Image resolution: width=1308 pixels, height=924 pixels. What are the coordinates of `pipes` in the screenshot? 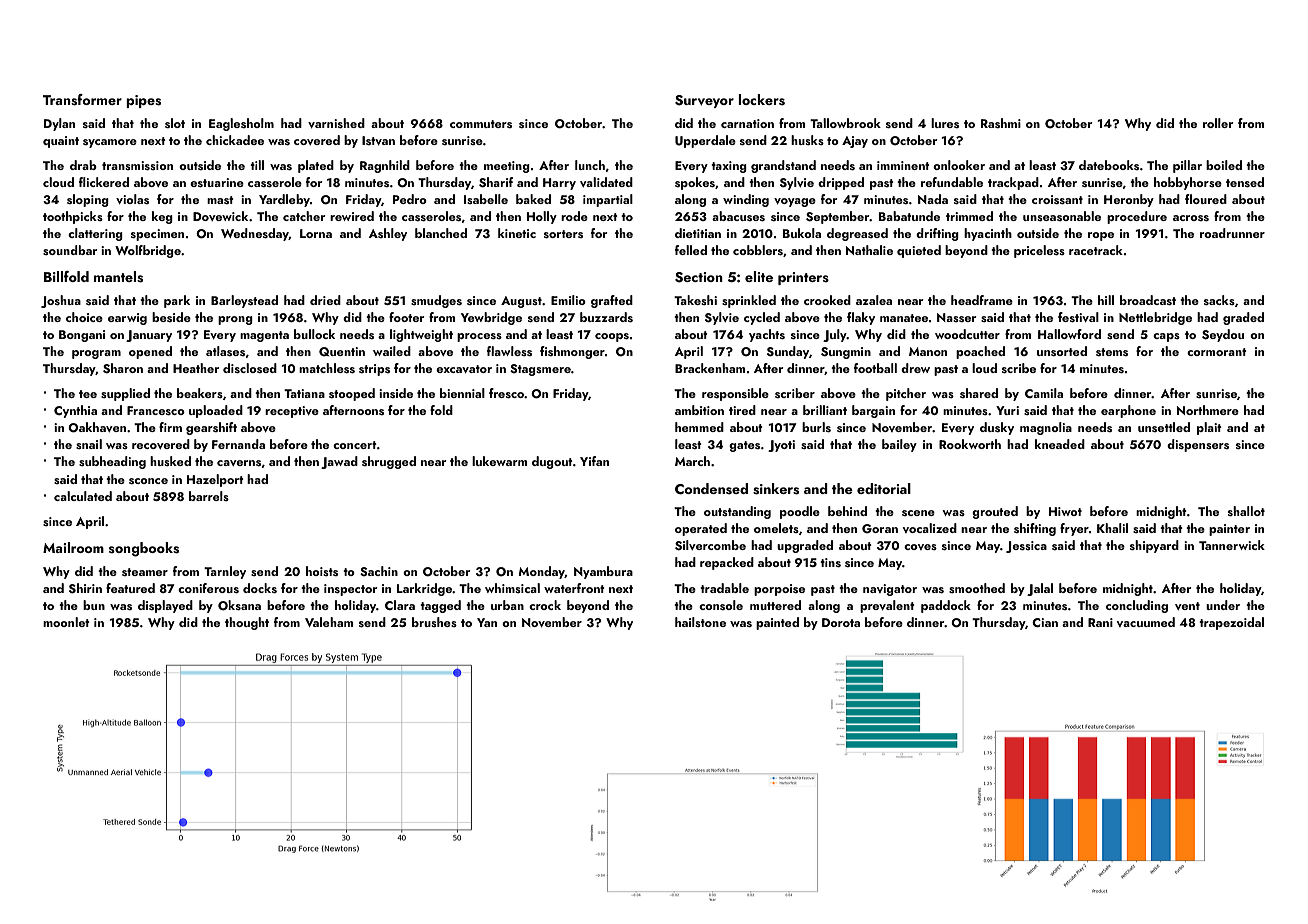 It's located at (143, 101).
